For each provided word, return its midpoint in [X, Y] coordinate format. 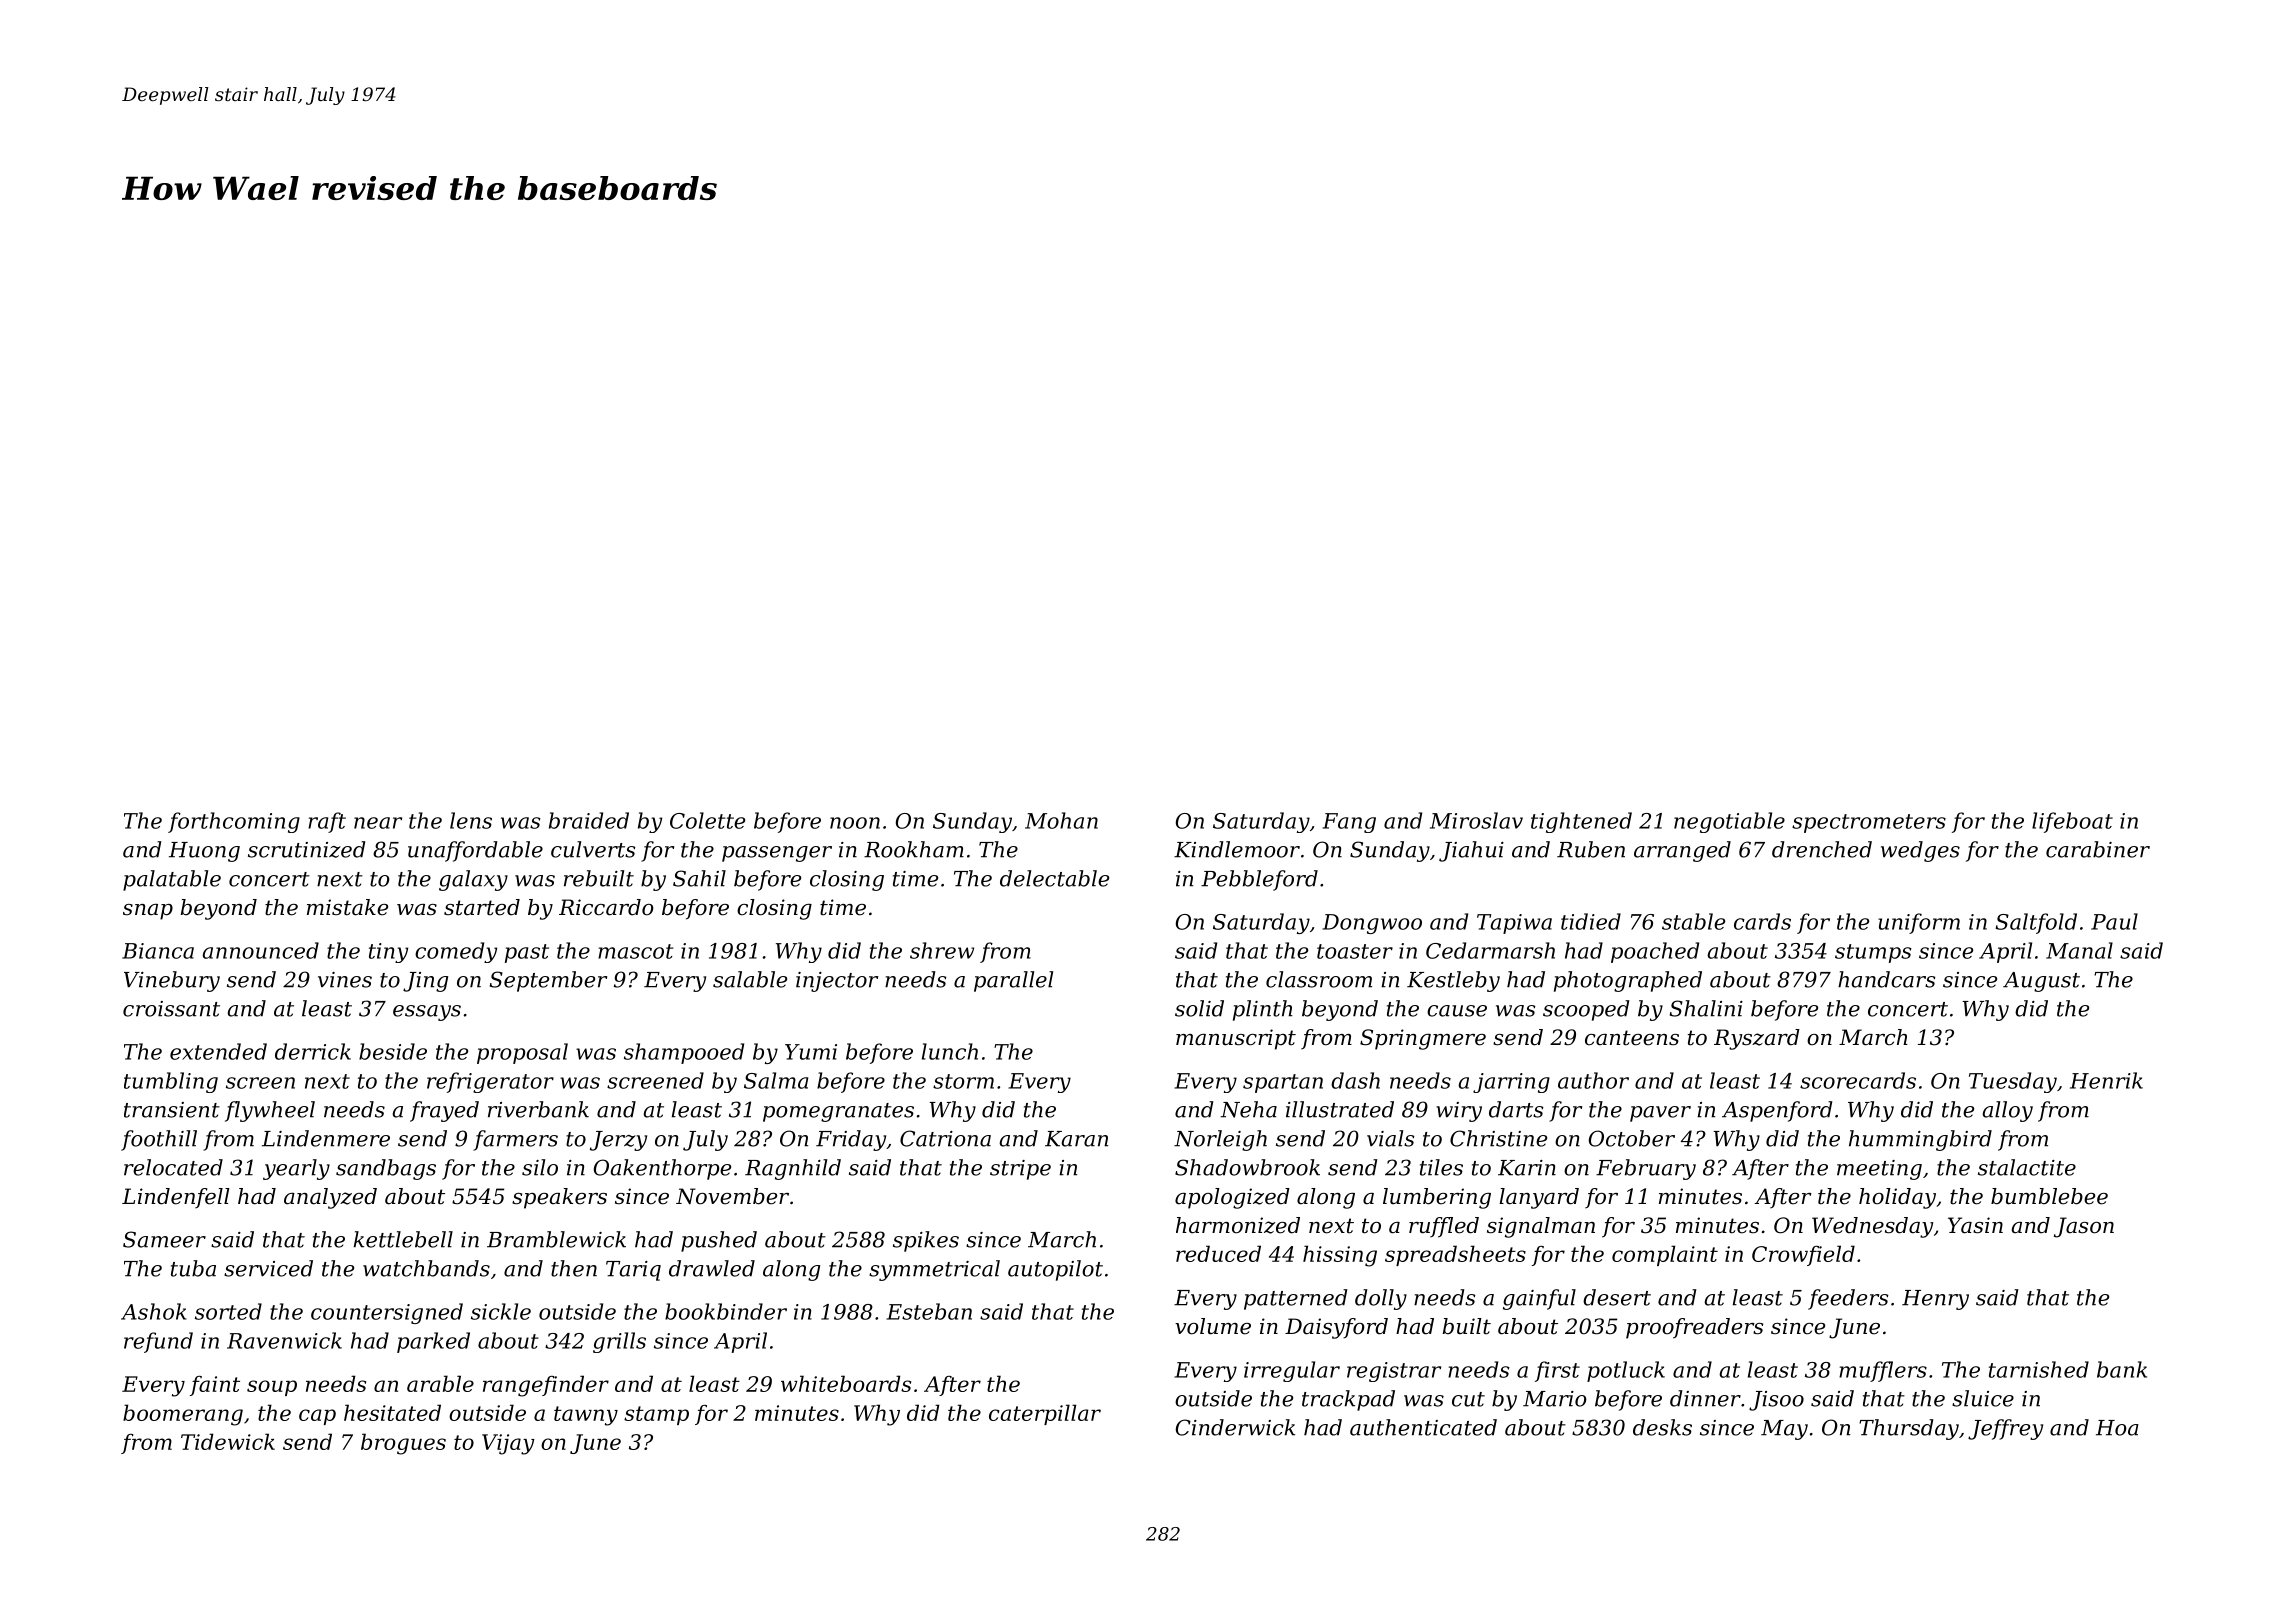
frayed [444, 1111]
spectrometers [1869, 823]
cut [1468, 1399]
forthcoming [234, 822]
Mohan [1061, 820]
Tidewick [228, 1441]
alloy [2007, 1111]
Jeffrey [2005, 1429]
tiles [1441, 1167]
